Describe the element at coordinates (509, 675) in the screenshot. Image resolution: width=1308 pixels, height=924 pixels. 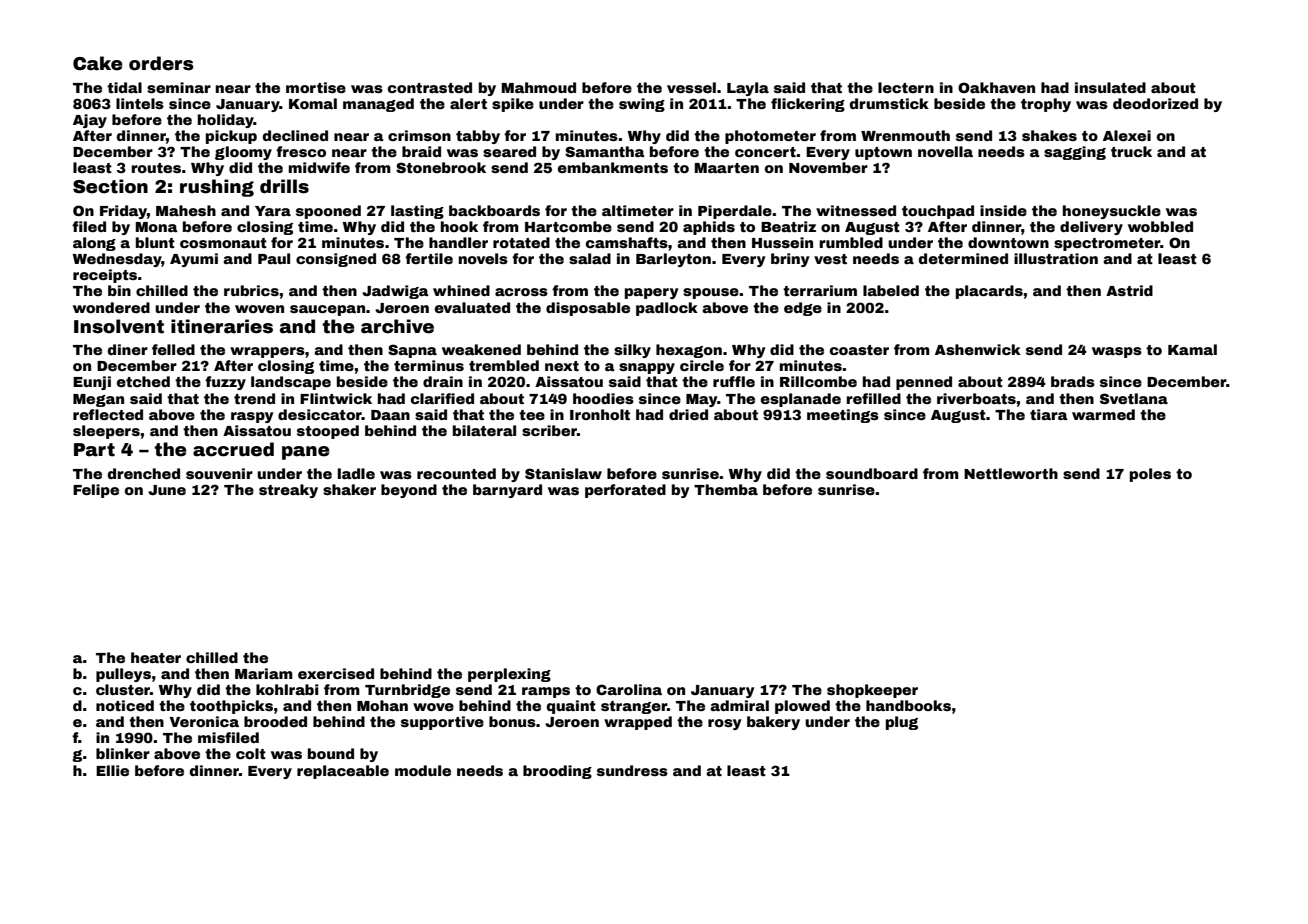
I see `perplexing` at that location.
